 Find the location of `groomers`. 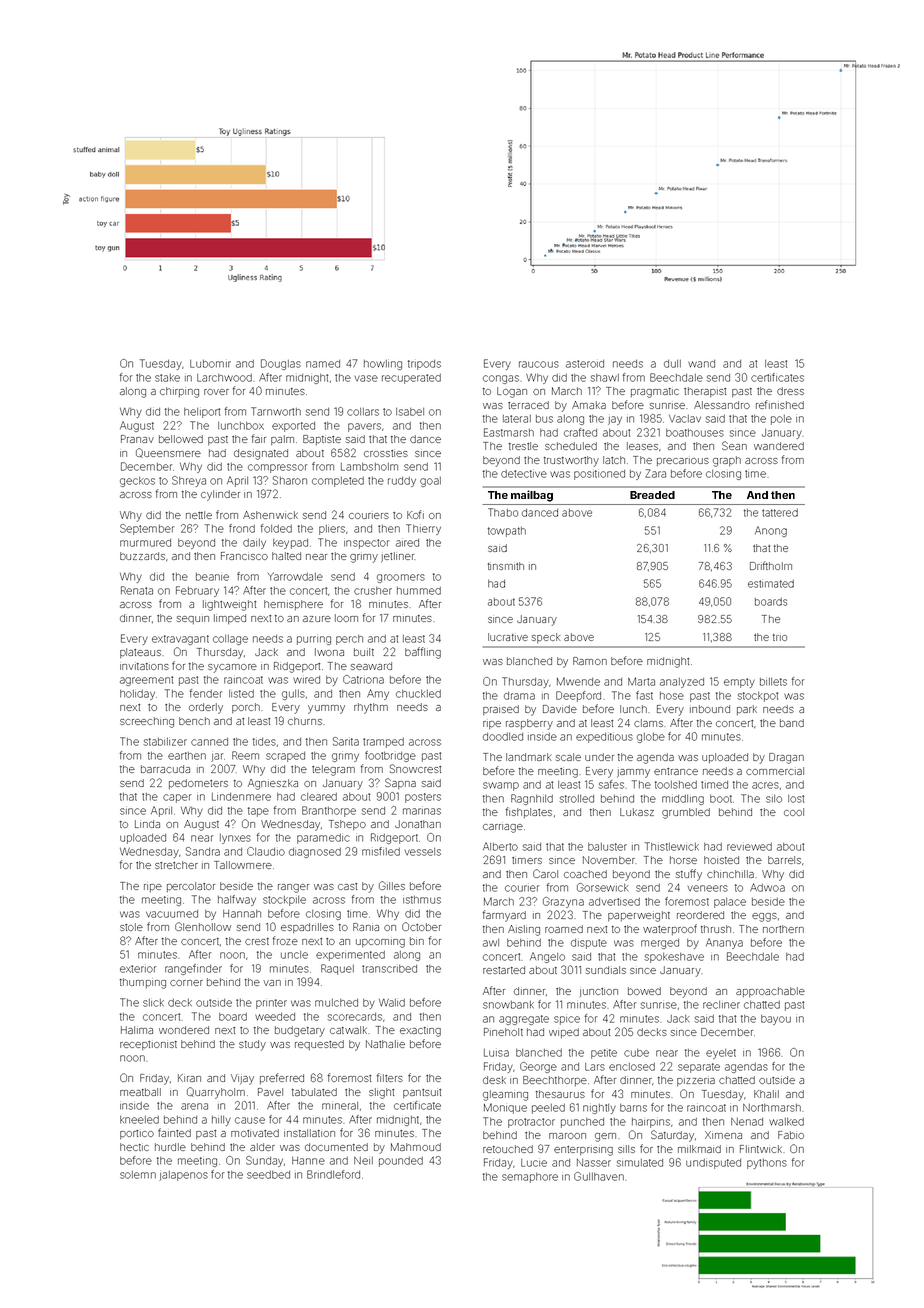

groomers is located at coordinates (401, 578).
